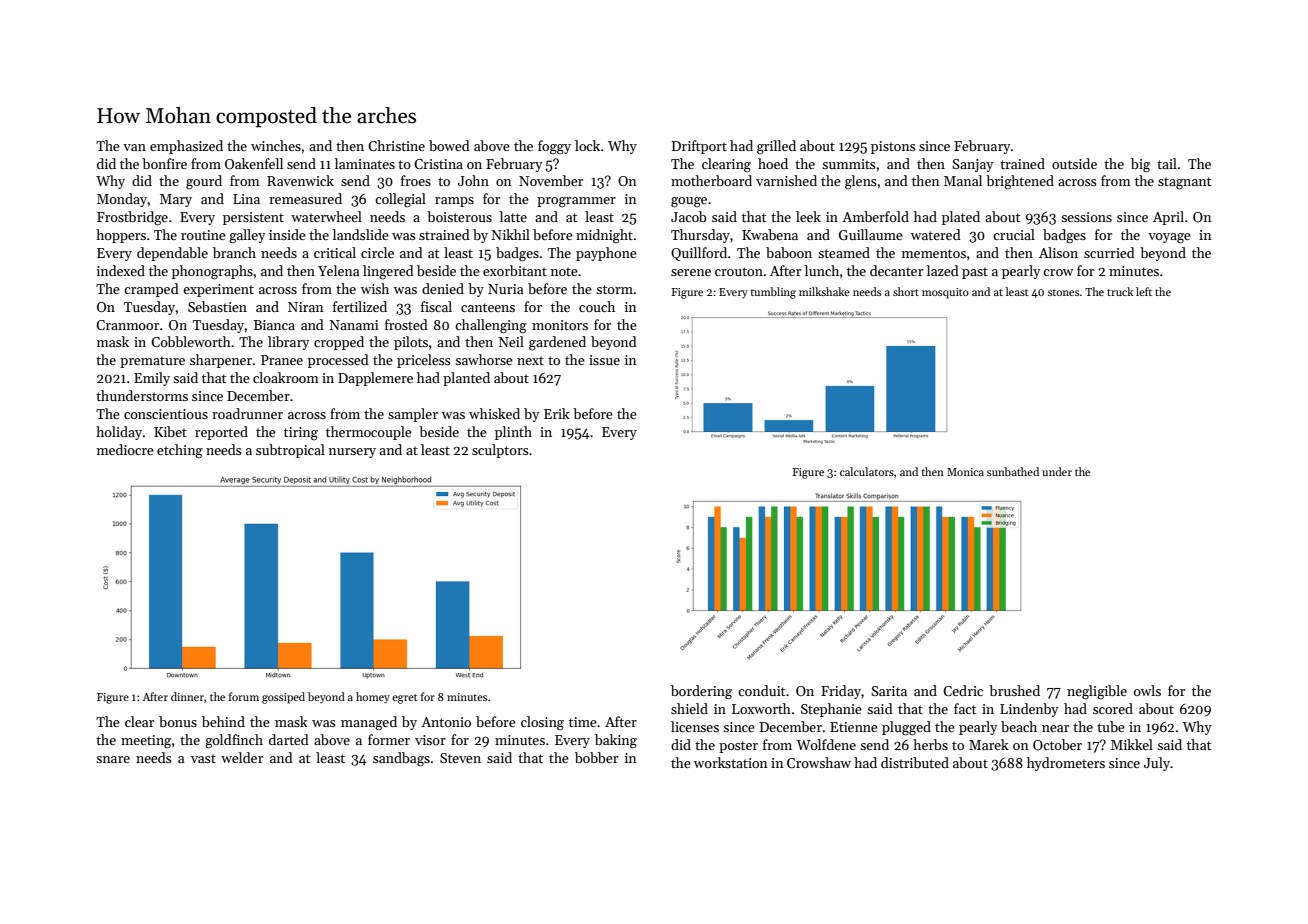 The height and width of the image is (924, 1308). What do you see at coordinates (699, 147) in the image?
I see `Driftport` at bounding box center [699, 147].
